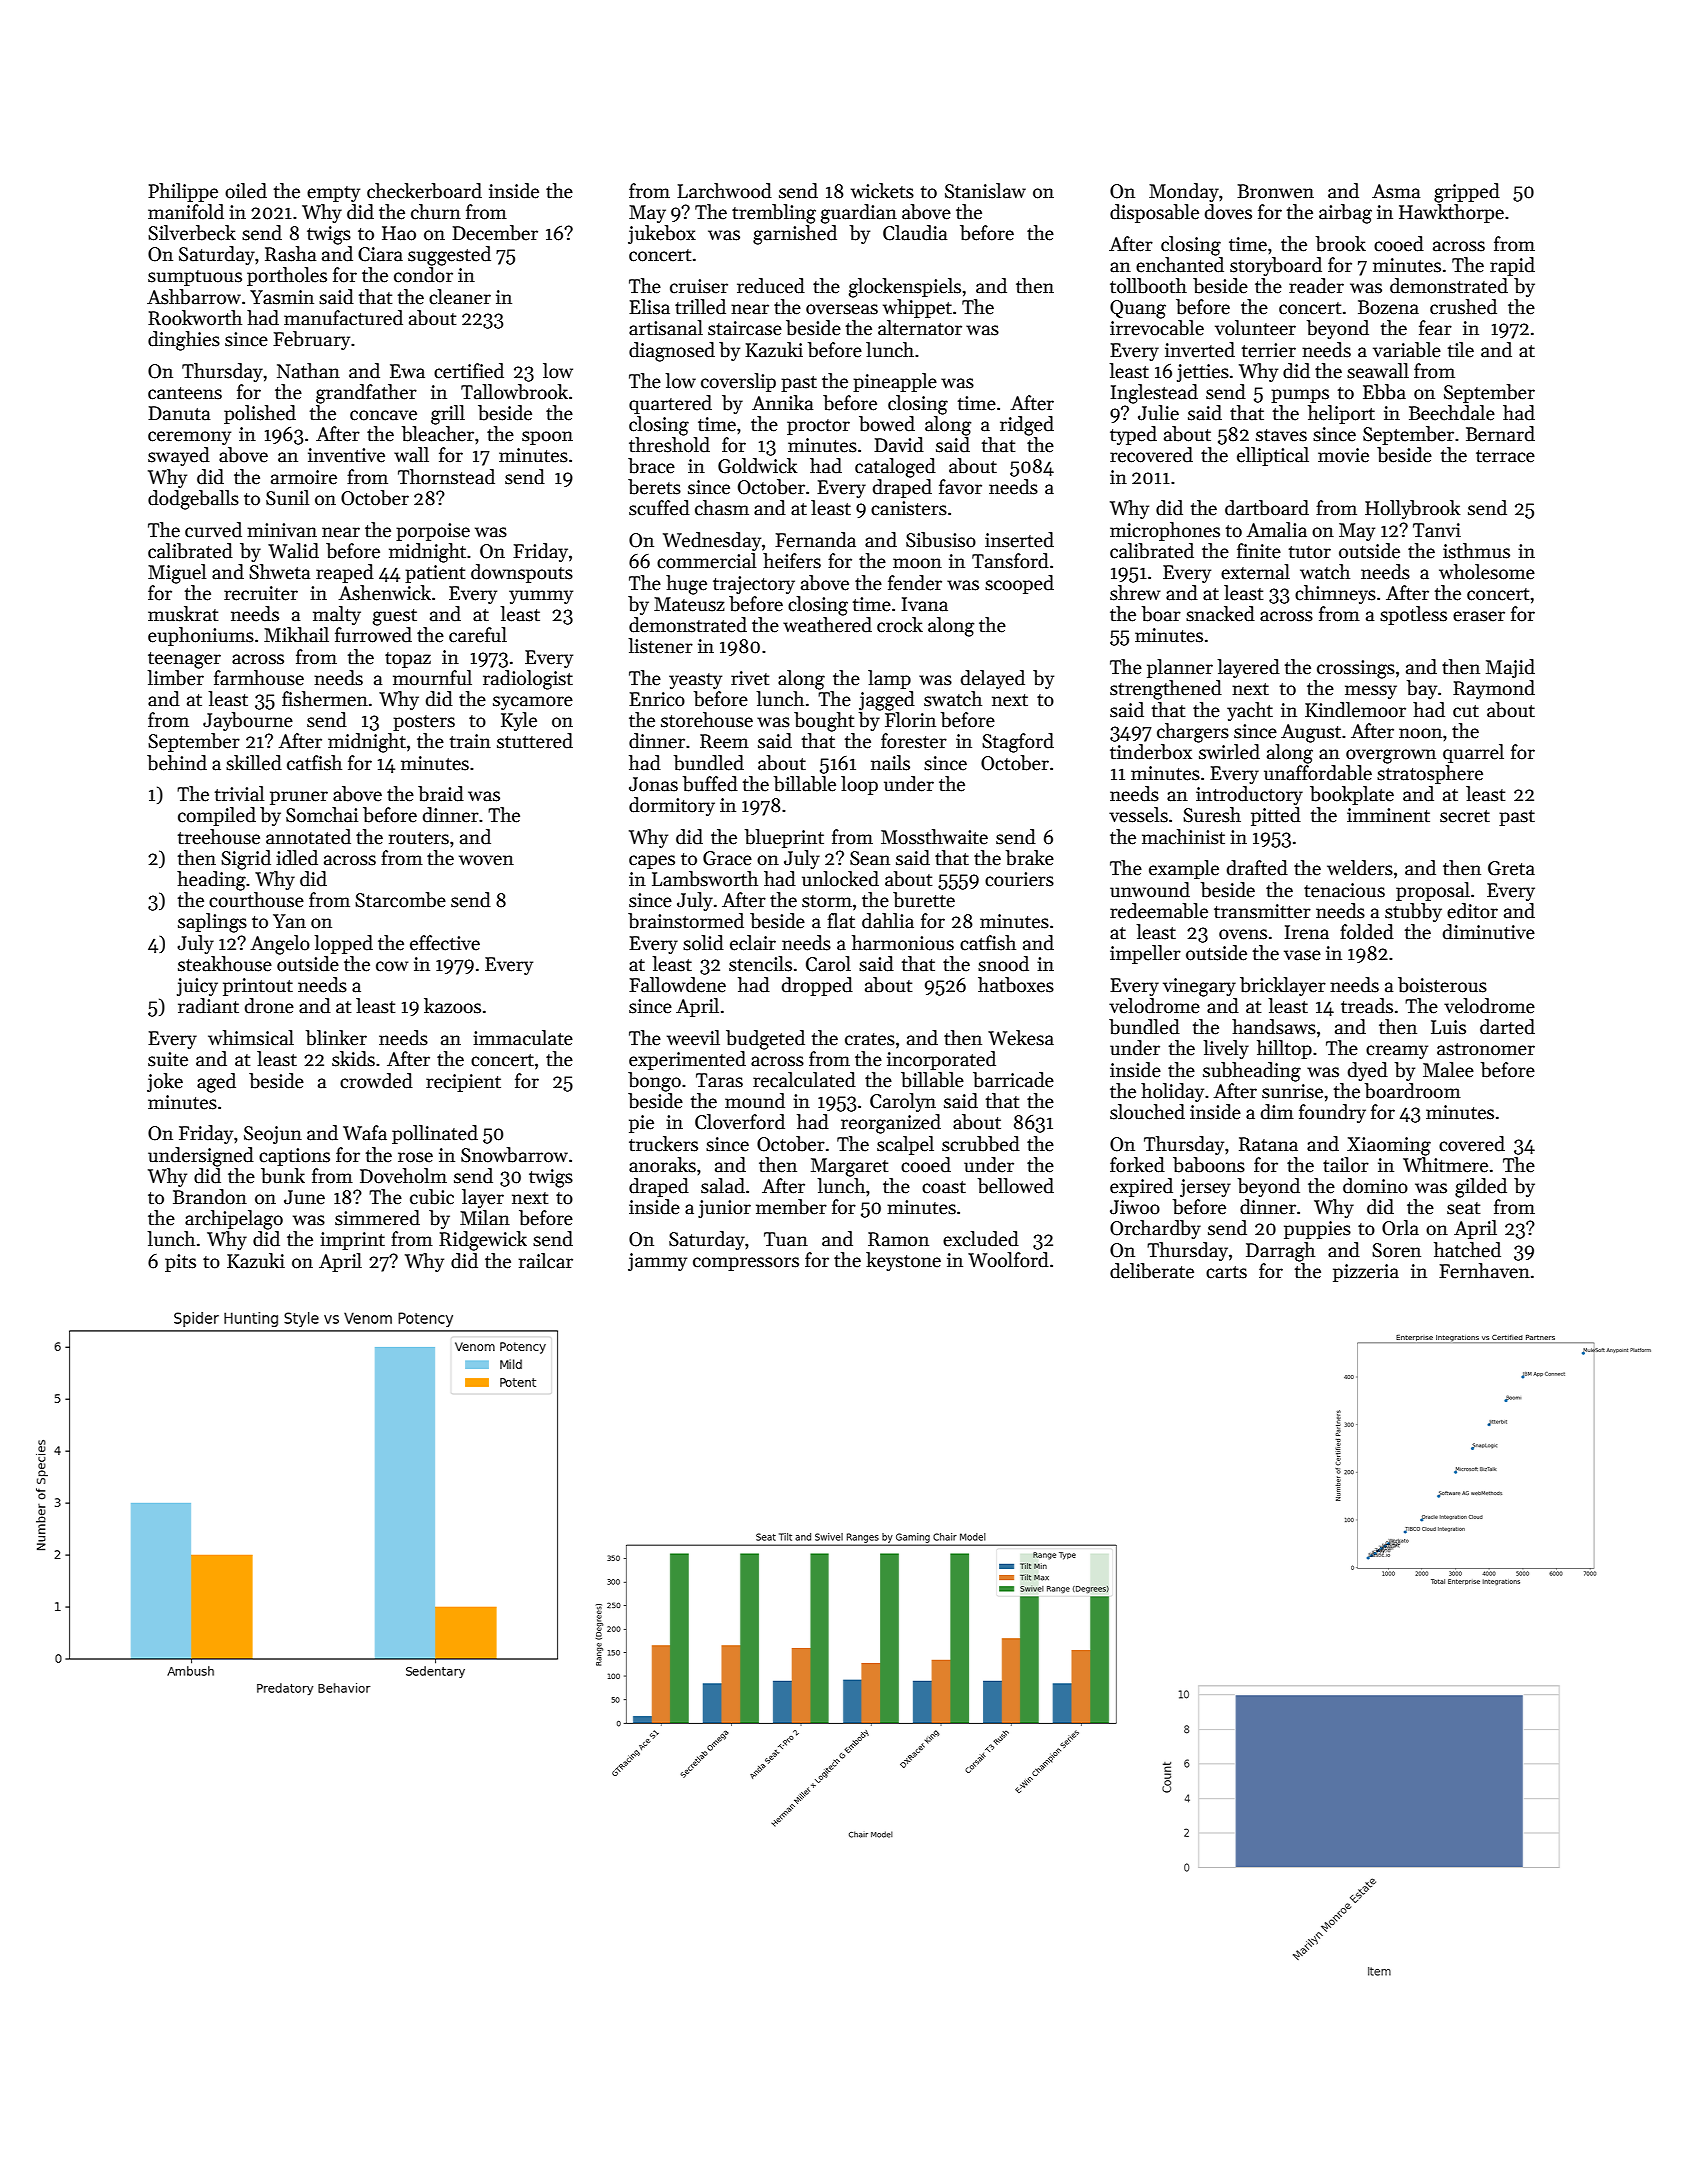 This screenshot has height=2178, width=1683. I want to click on rapid, so click(1512, 266).
